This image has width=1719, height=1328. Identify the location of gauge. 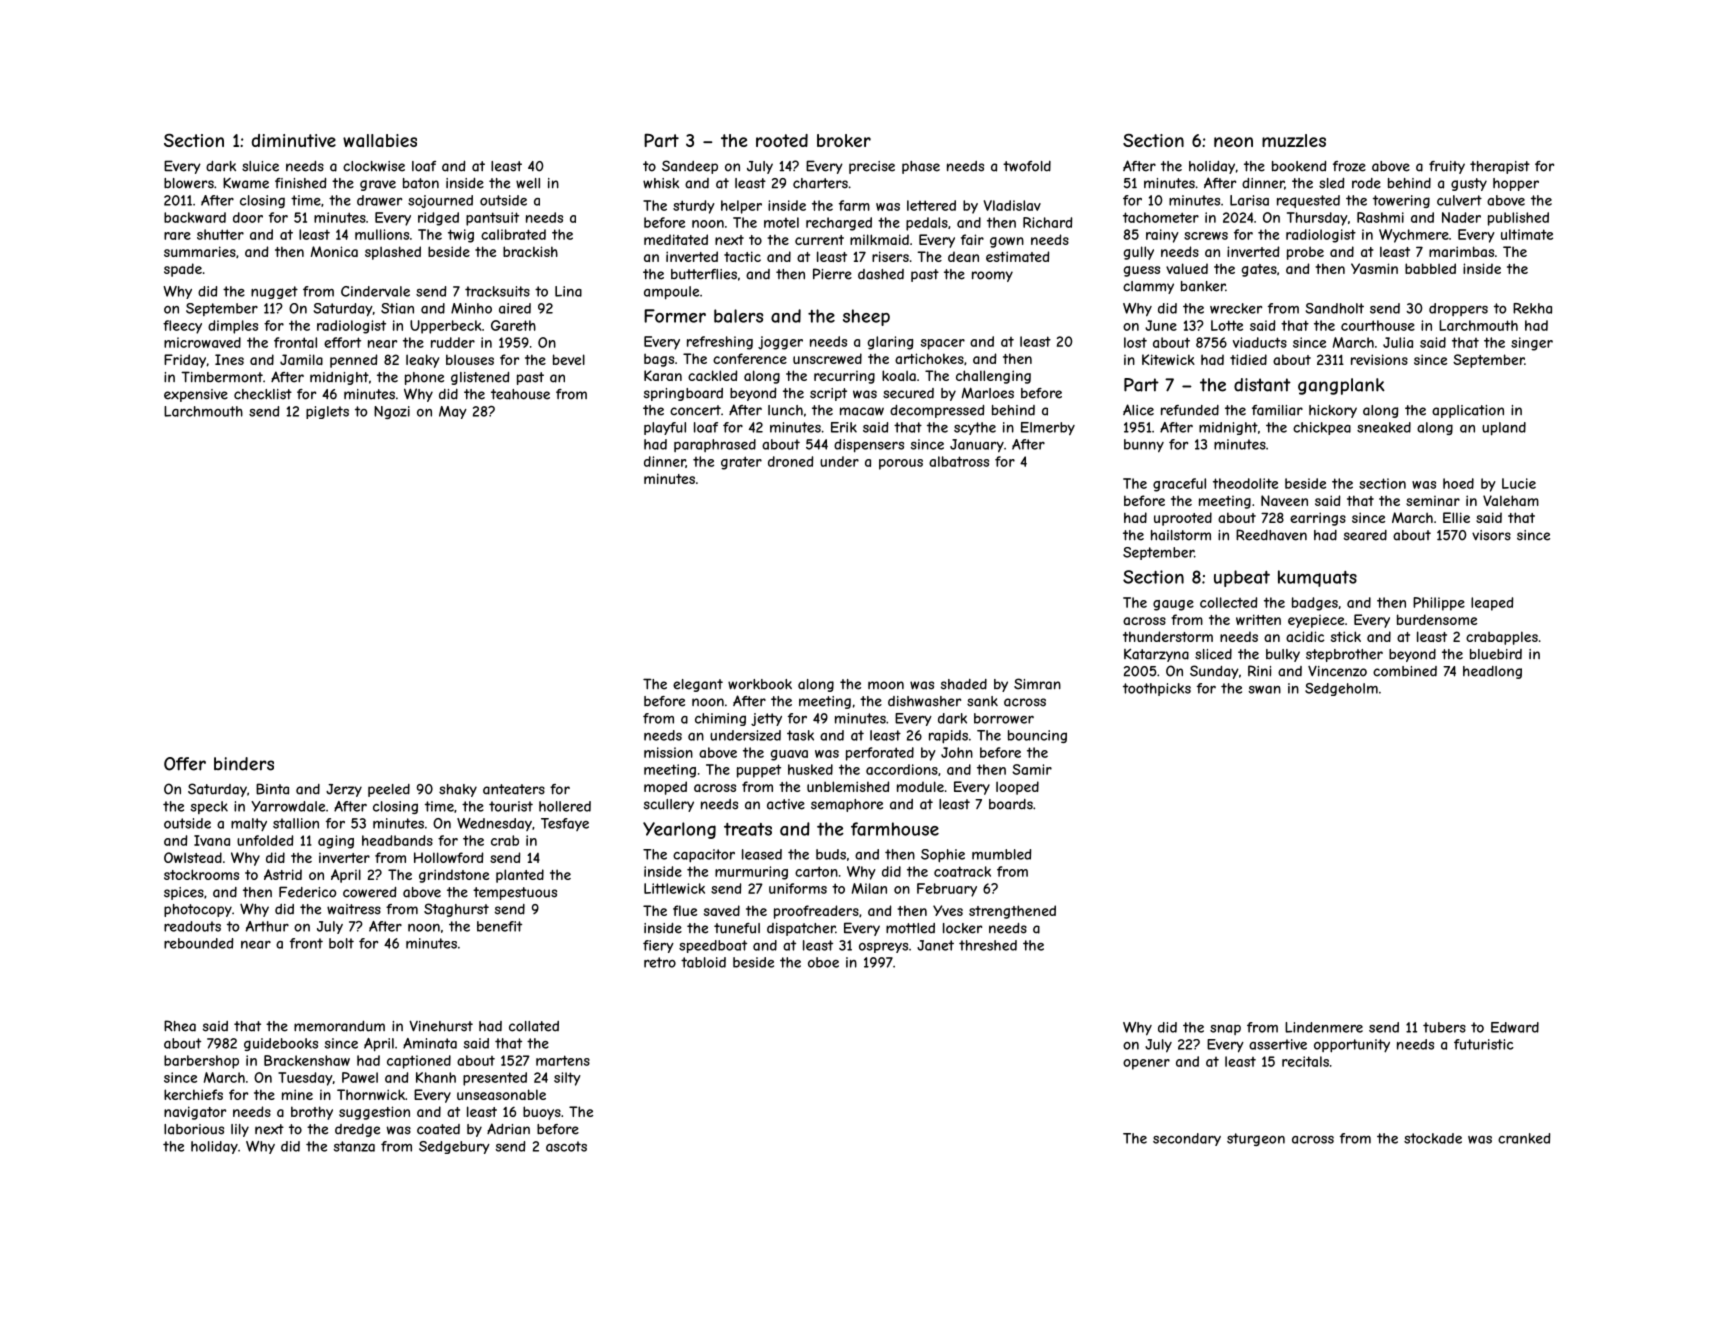
(1173, 605).
